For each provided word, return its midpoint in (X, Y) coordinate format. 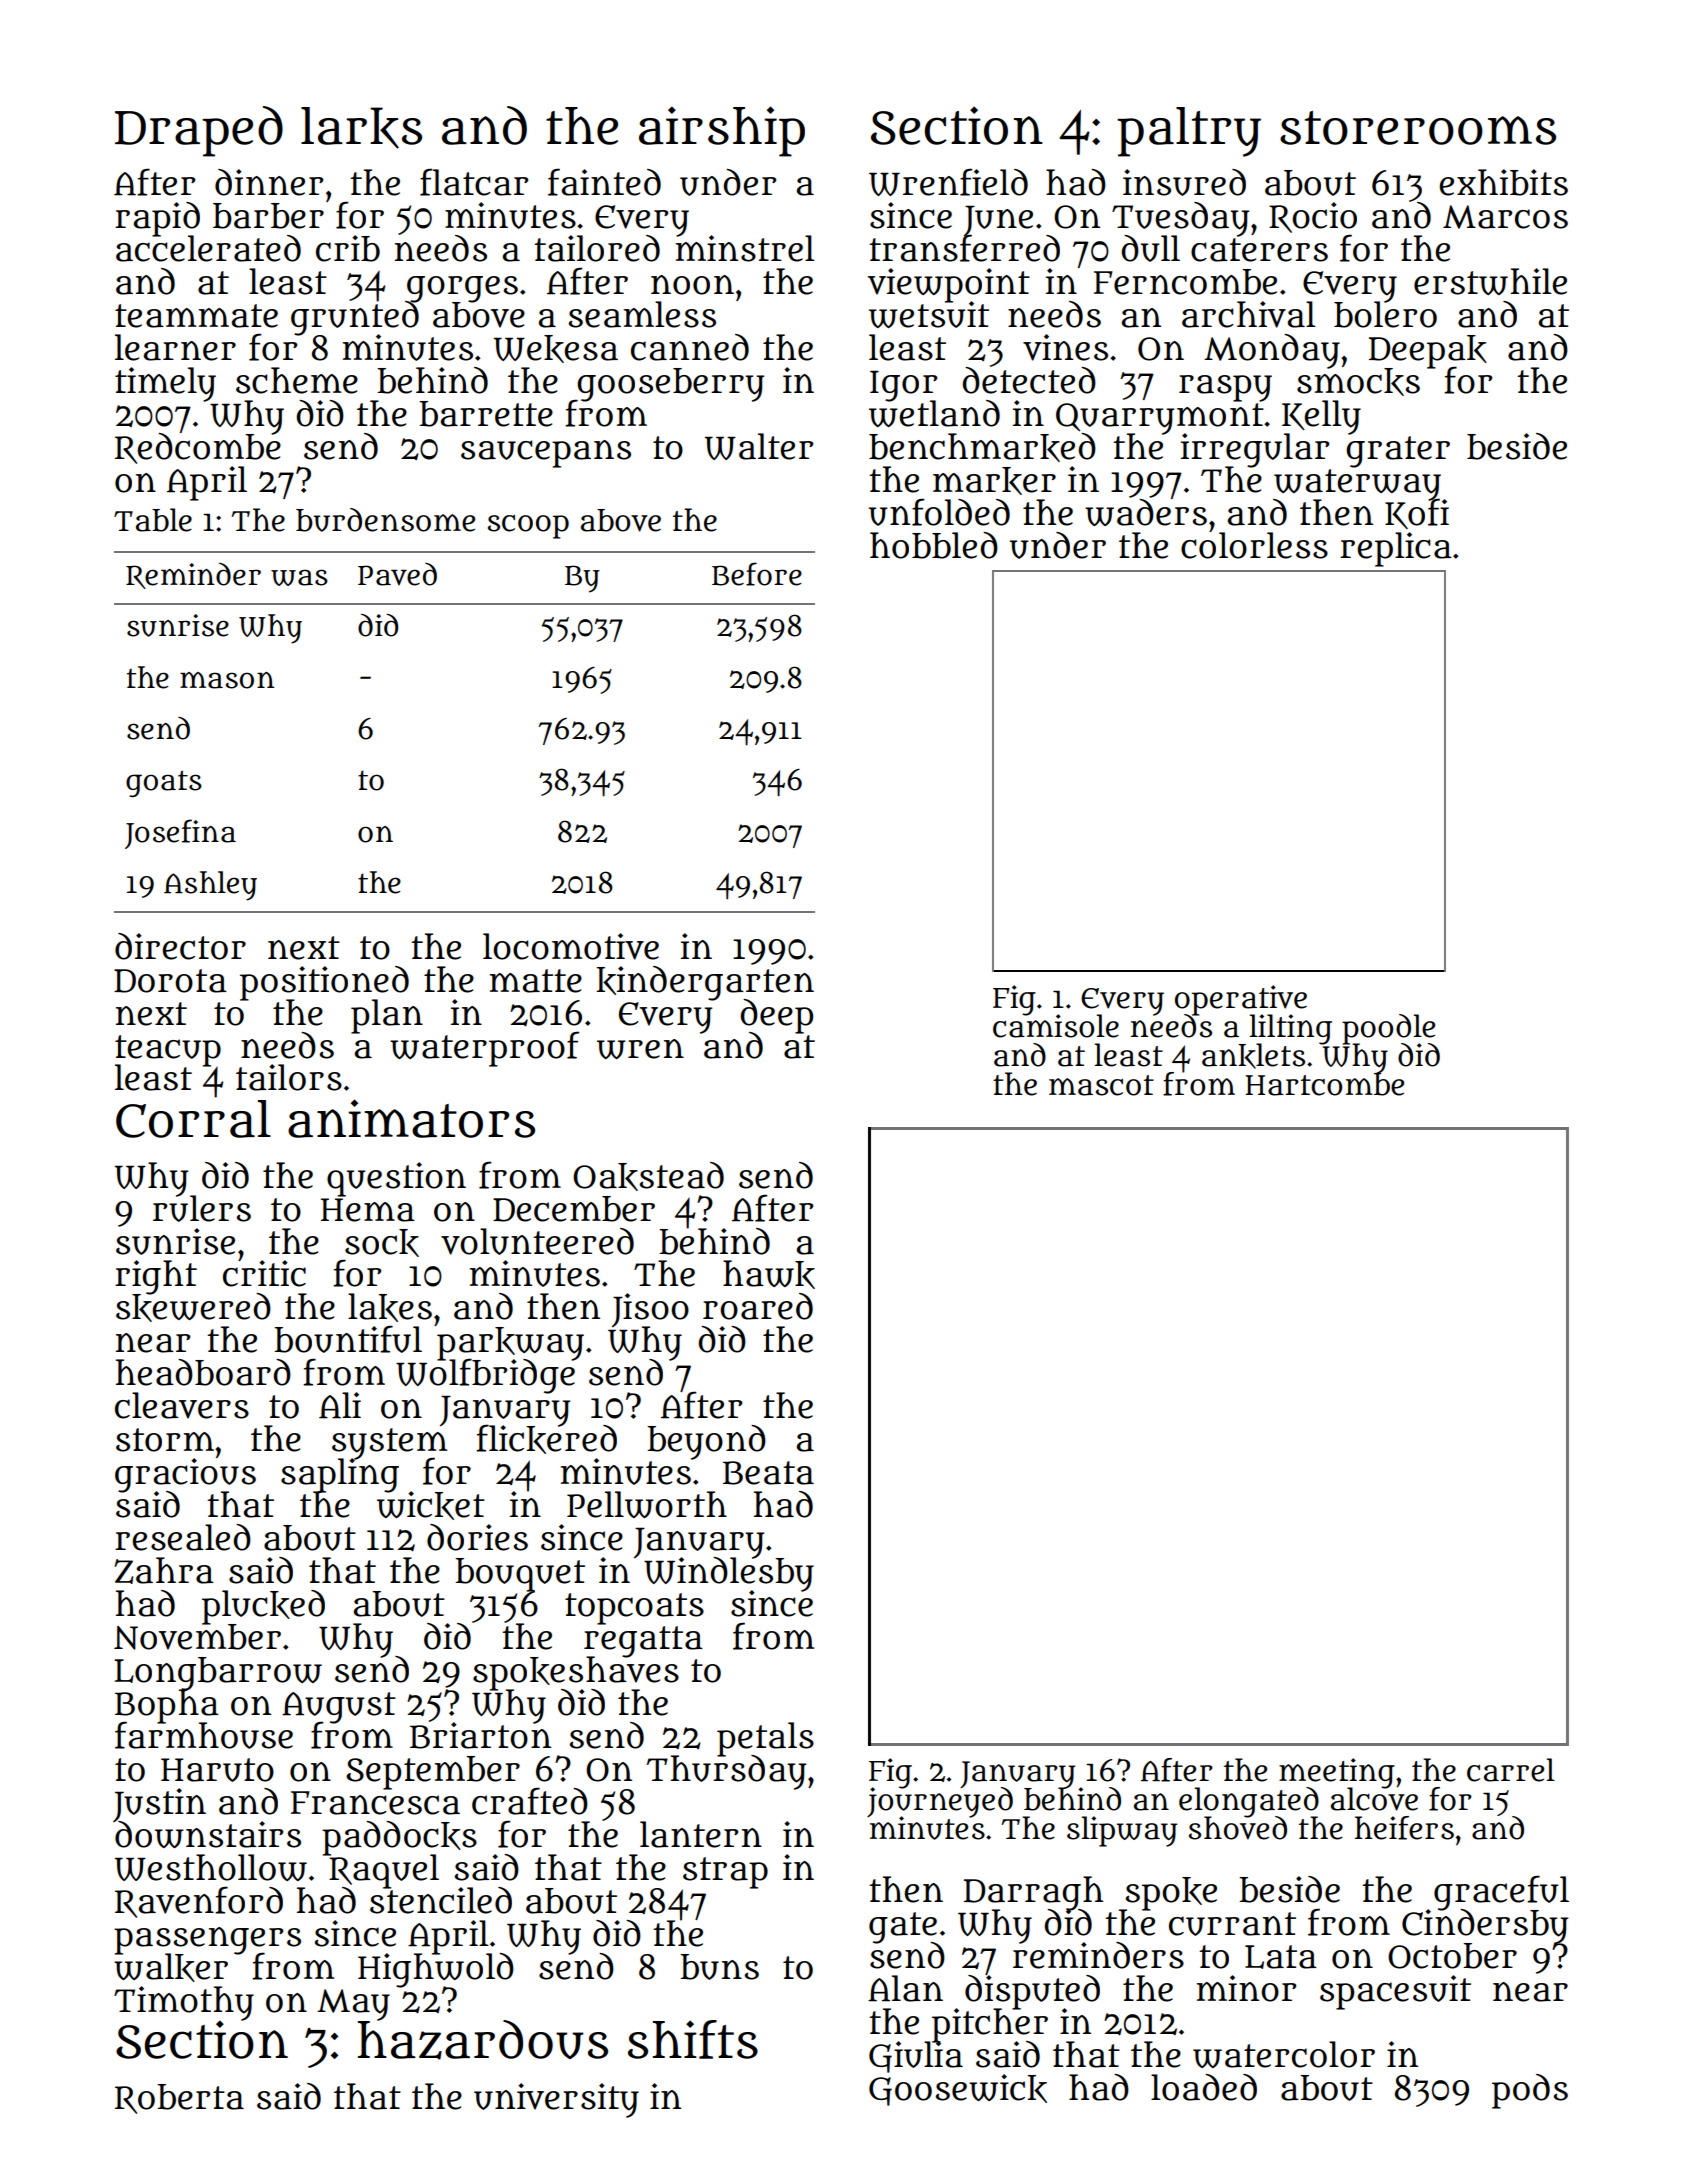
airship (722, 131)
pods (1530, 2091)
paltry (1189, 132)
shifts (693, 2039)
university (556, 2100)
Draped (199, 131)
